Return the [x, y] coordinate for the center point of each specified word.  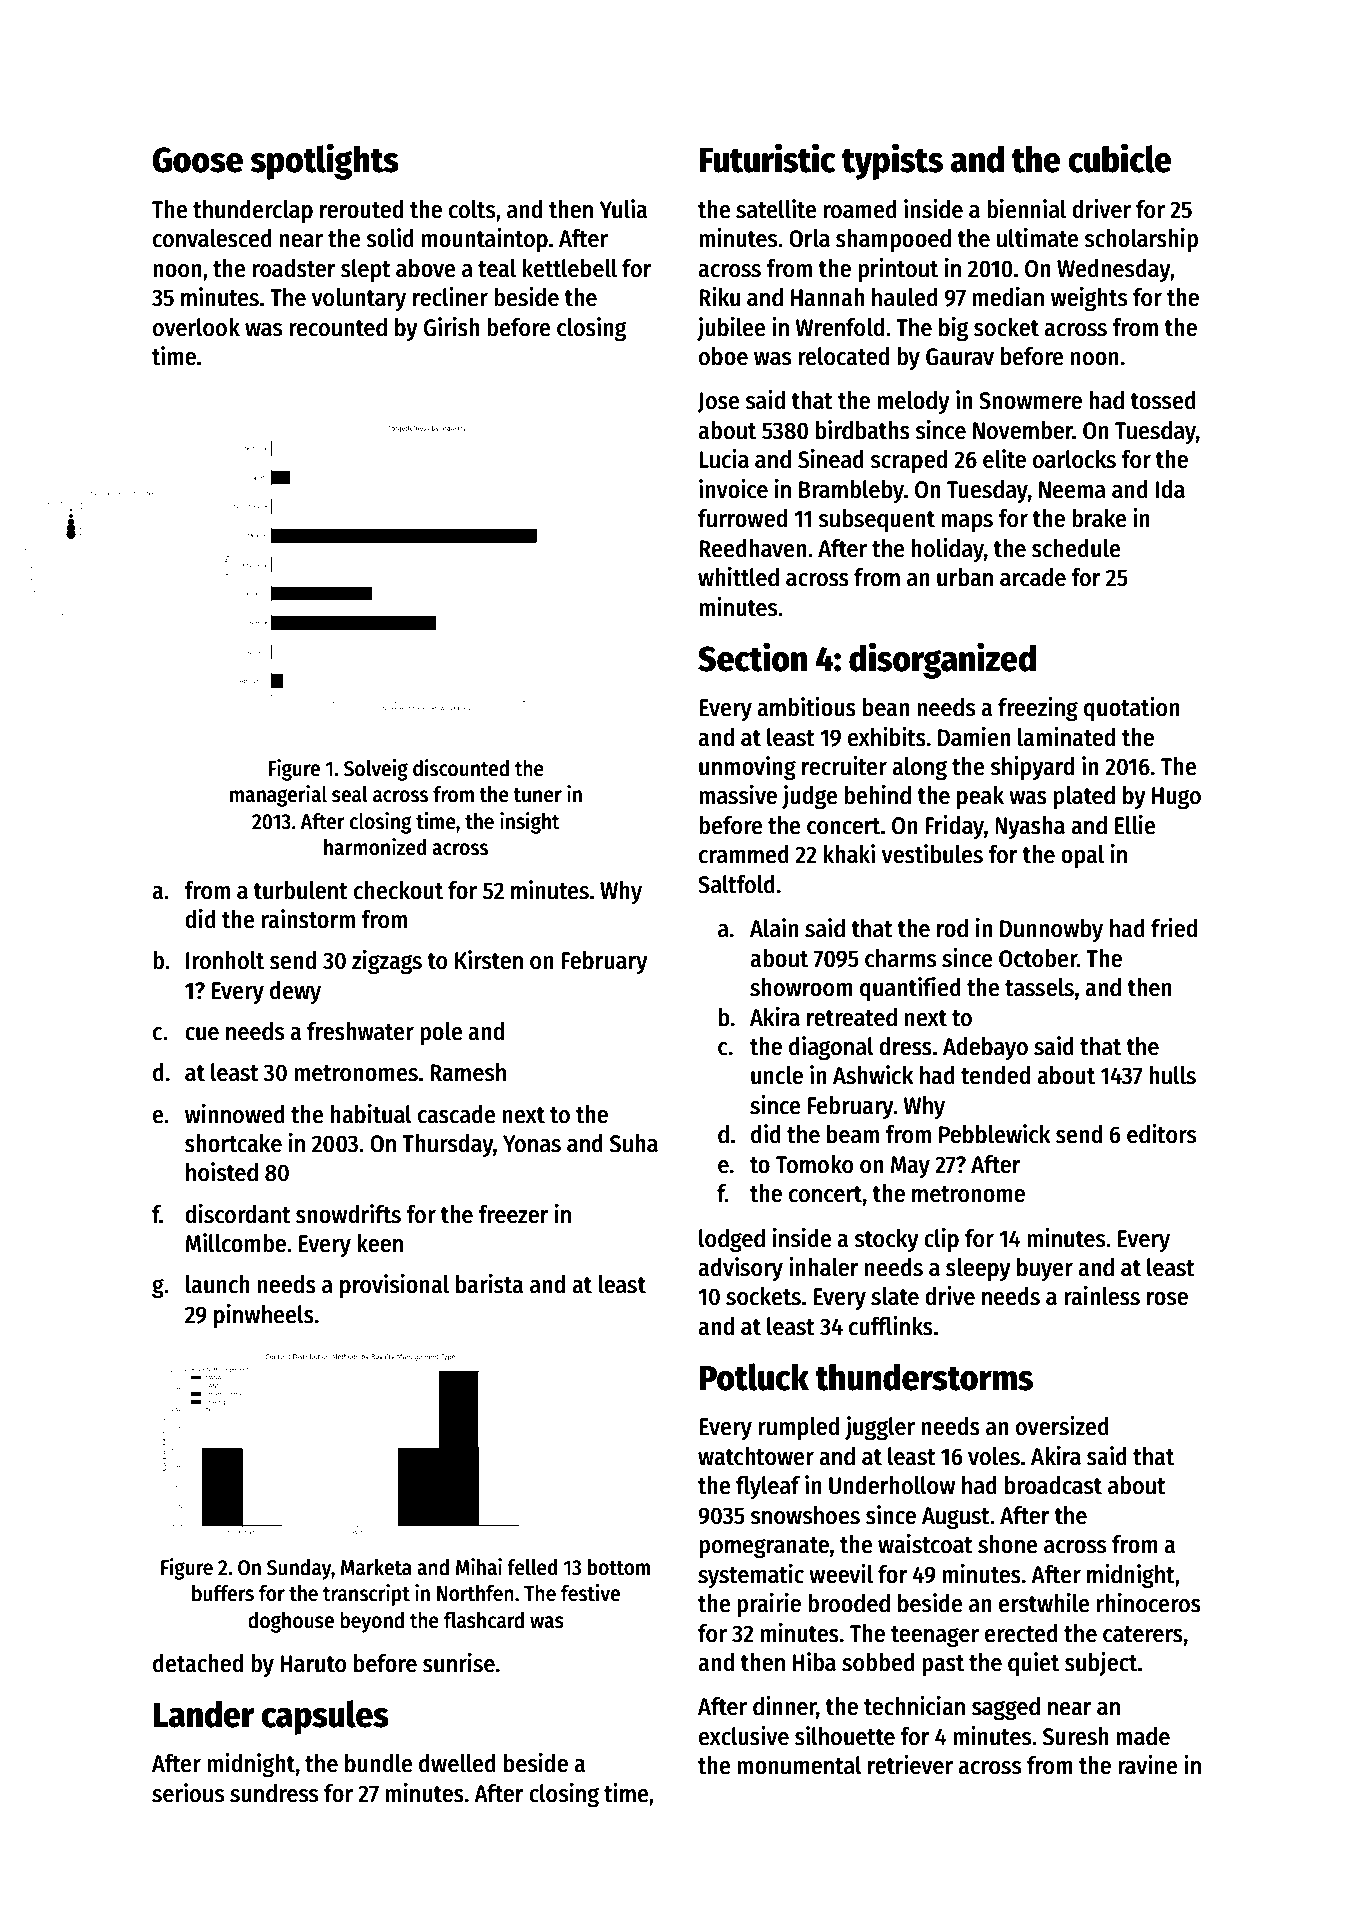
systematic [751, 1576]
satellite [776, 209]
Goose [198, 160]
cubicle [1120, 158]
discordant [238, 1214]
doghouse [291, 1622]
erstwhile [1044, 1603]
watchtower [756, 1456]
